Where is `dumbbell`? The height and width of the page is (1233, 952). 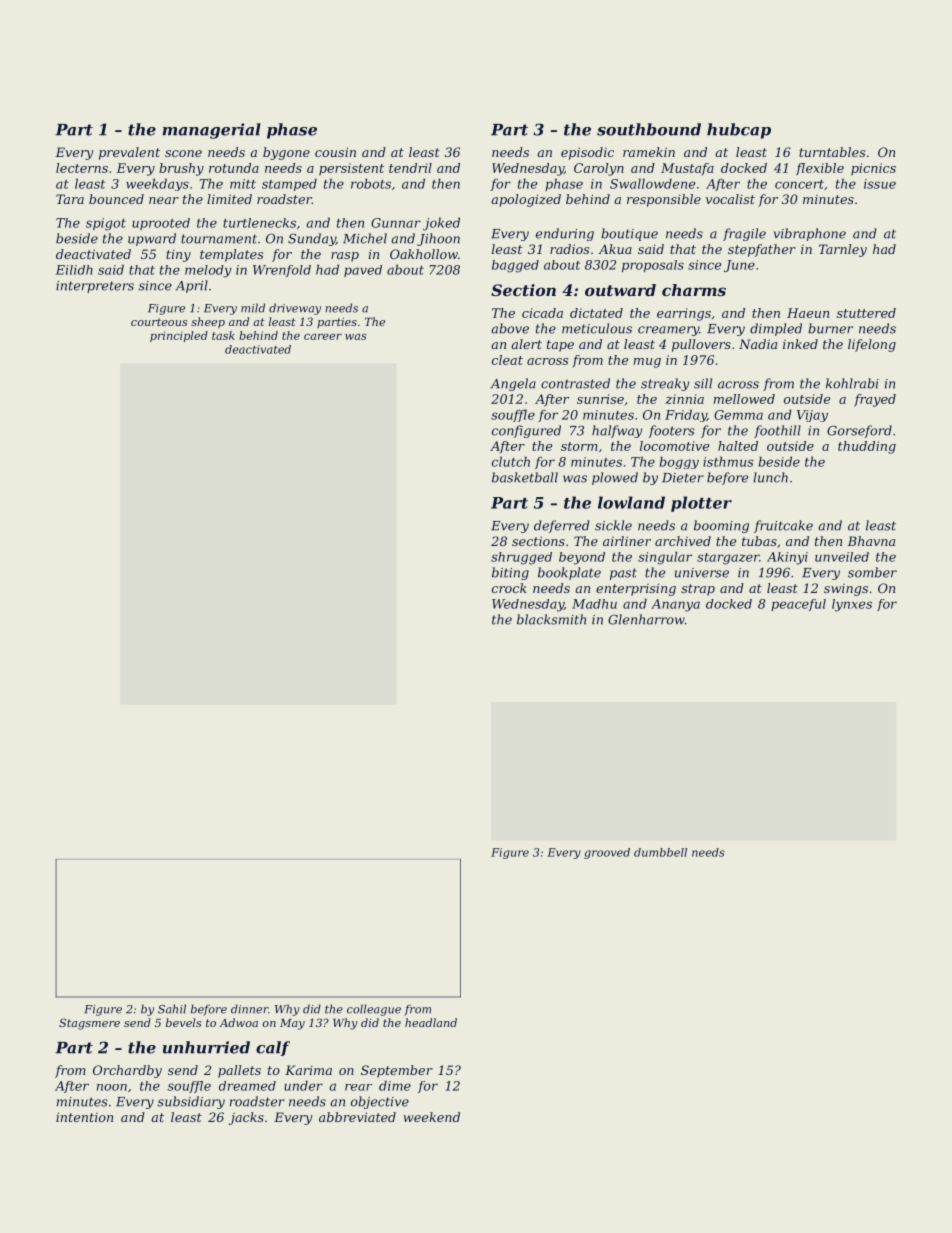 dumbbell is located at coordinates (660, 852).
